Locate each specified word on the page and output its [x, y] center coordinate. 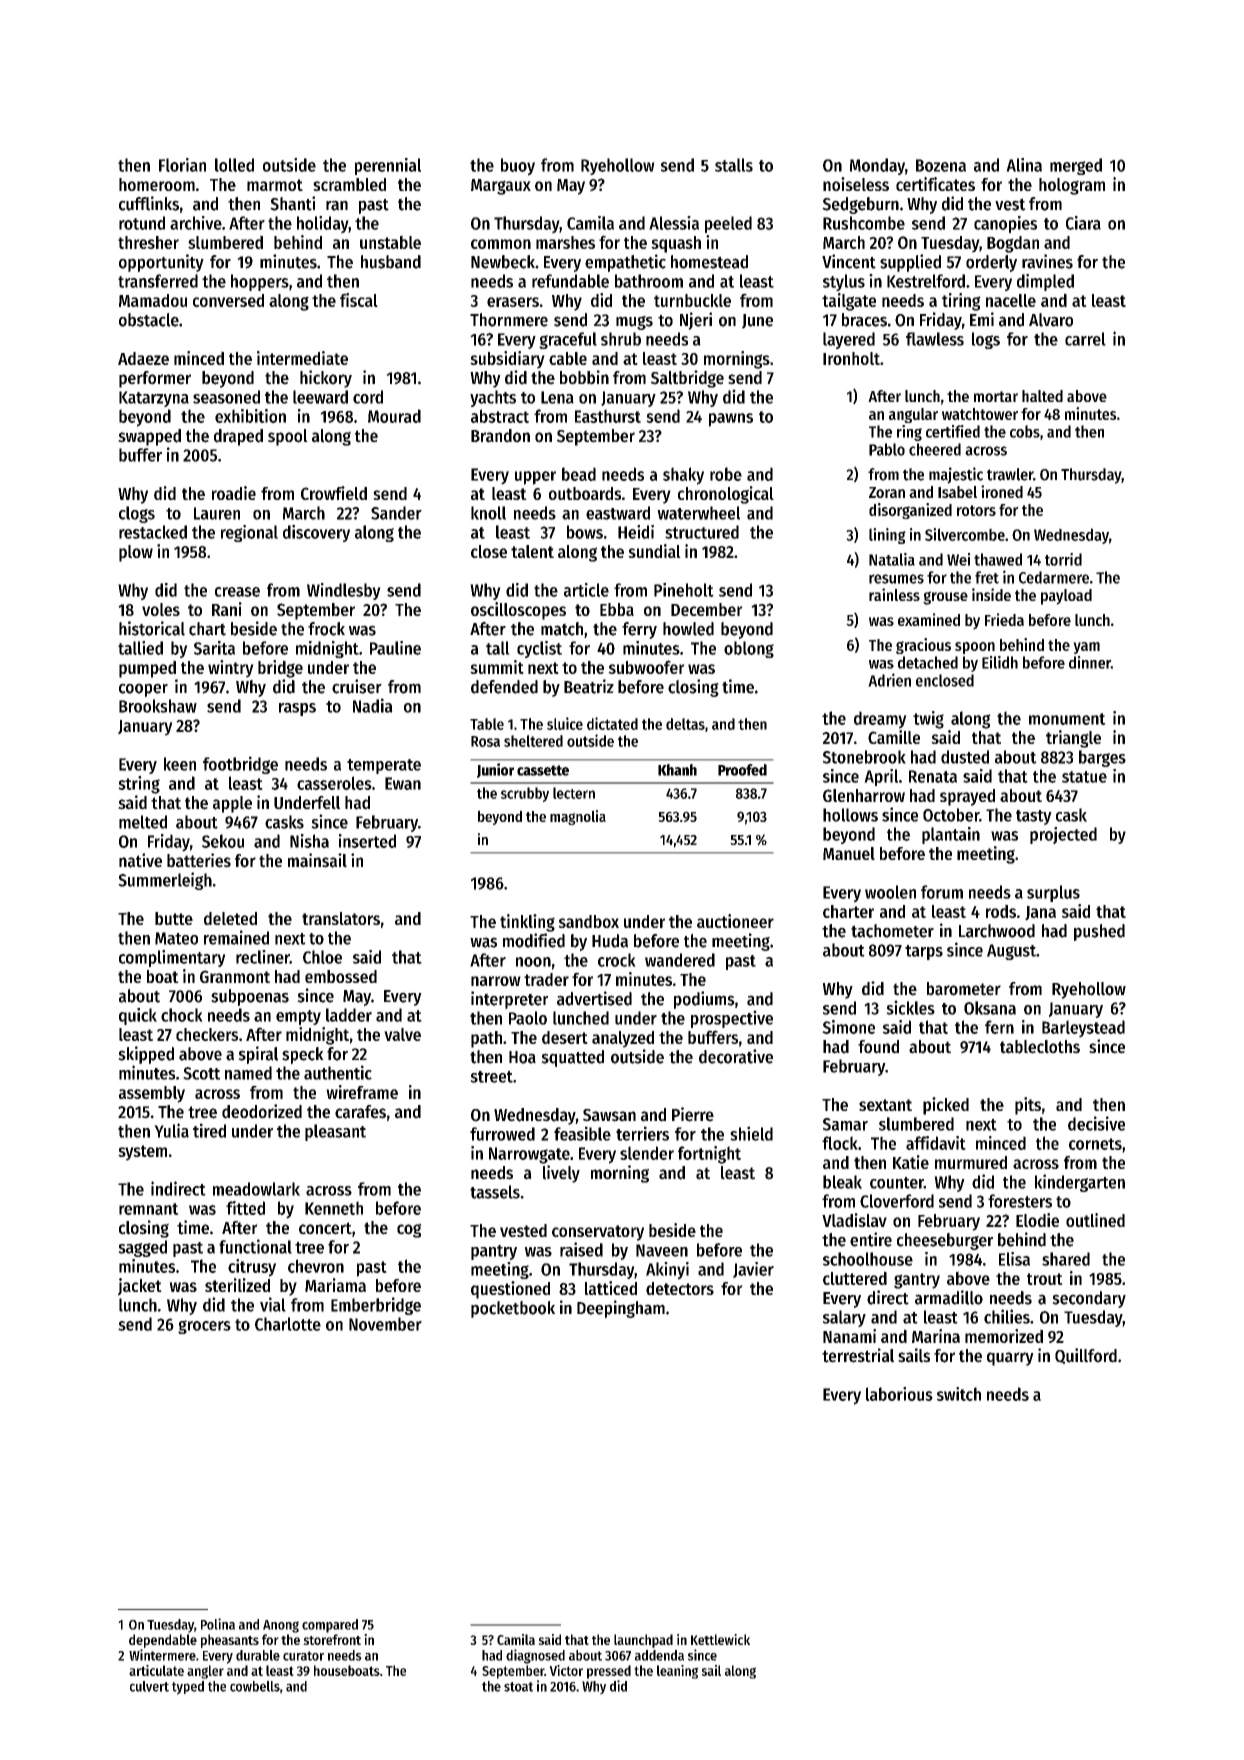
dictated [612, 723]
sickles [910, 1007]
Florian [182, 165]
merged [1076, 166]
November [385, 1324]
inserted [367, 841]
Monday [877, 166]
